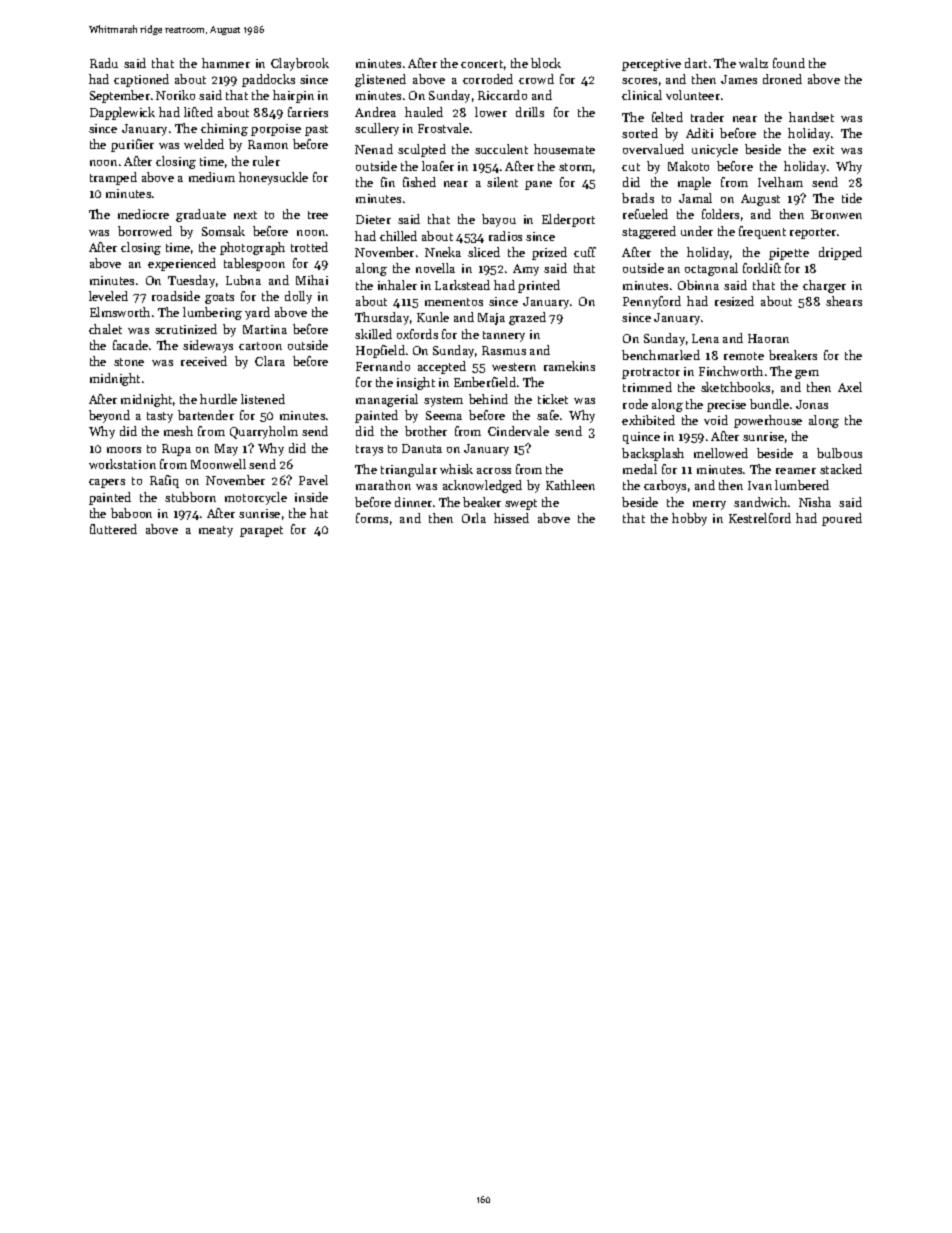  I want to click on powerhouse, so click(768, 421).
